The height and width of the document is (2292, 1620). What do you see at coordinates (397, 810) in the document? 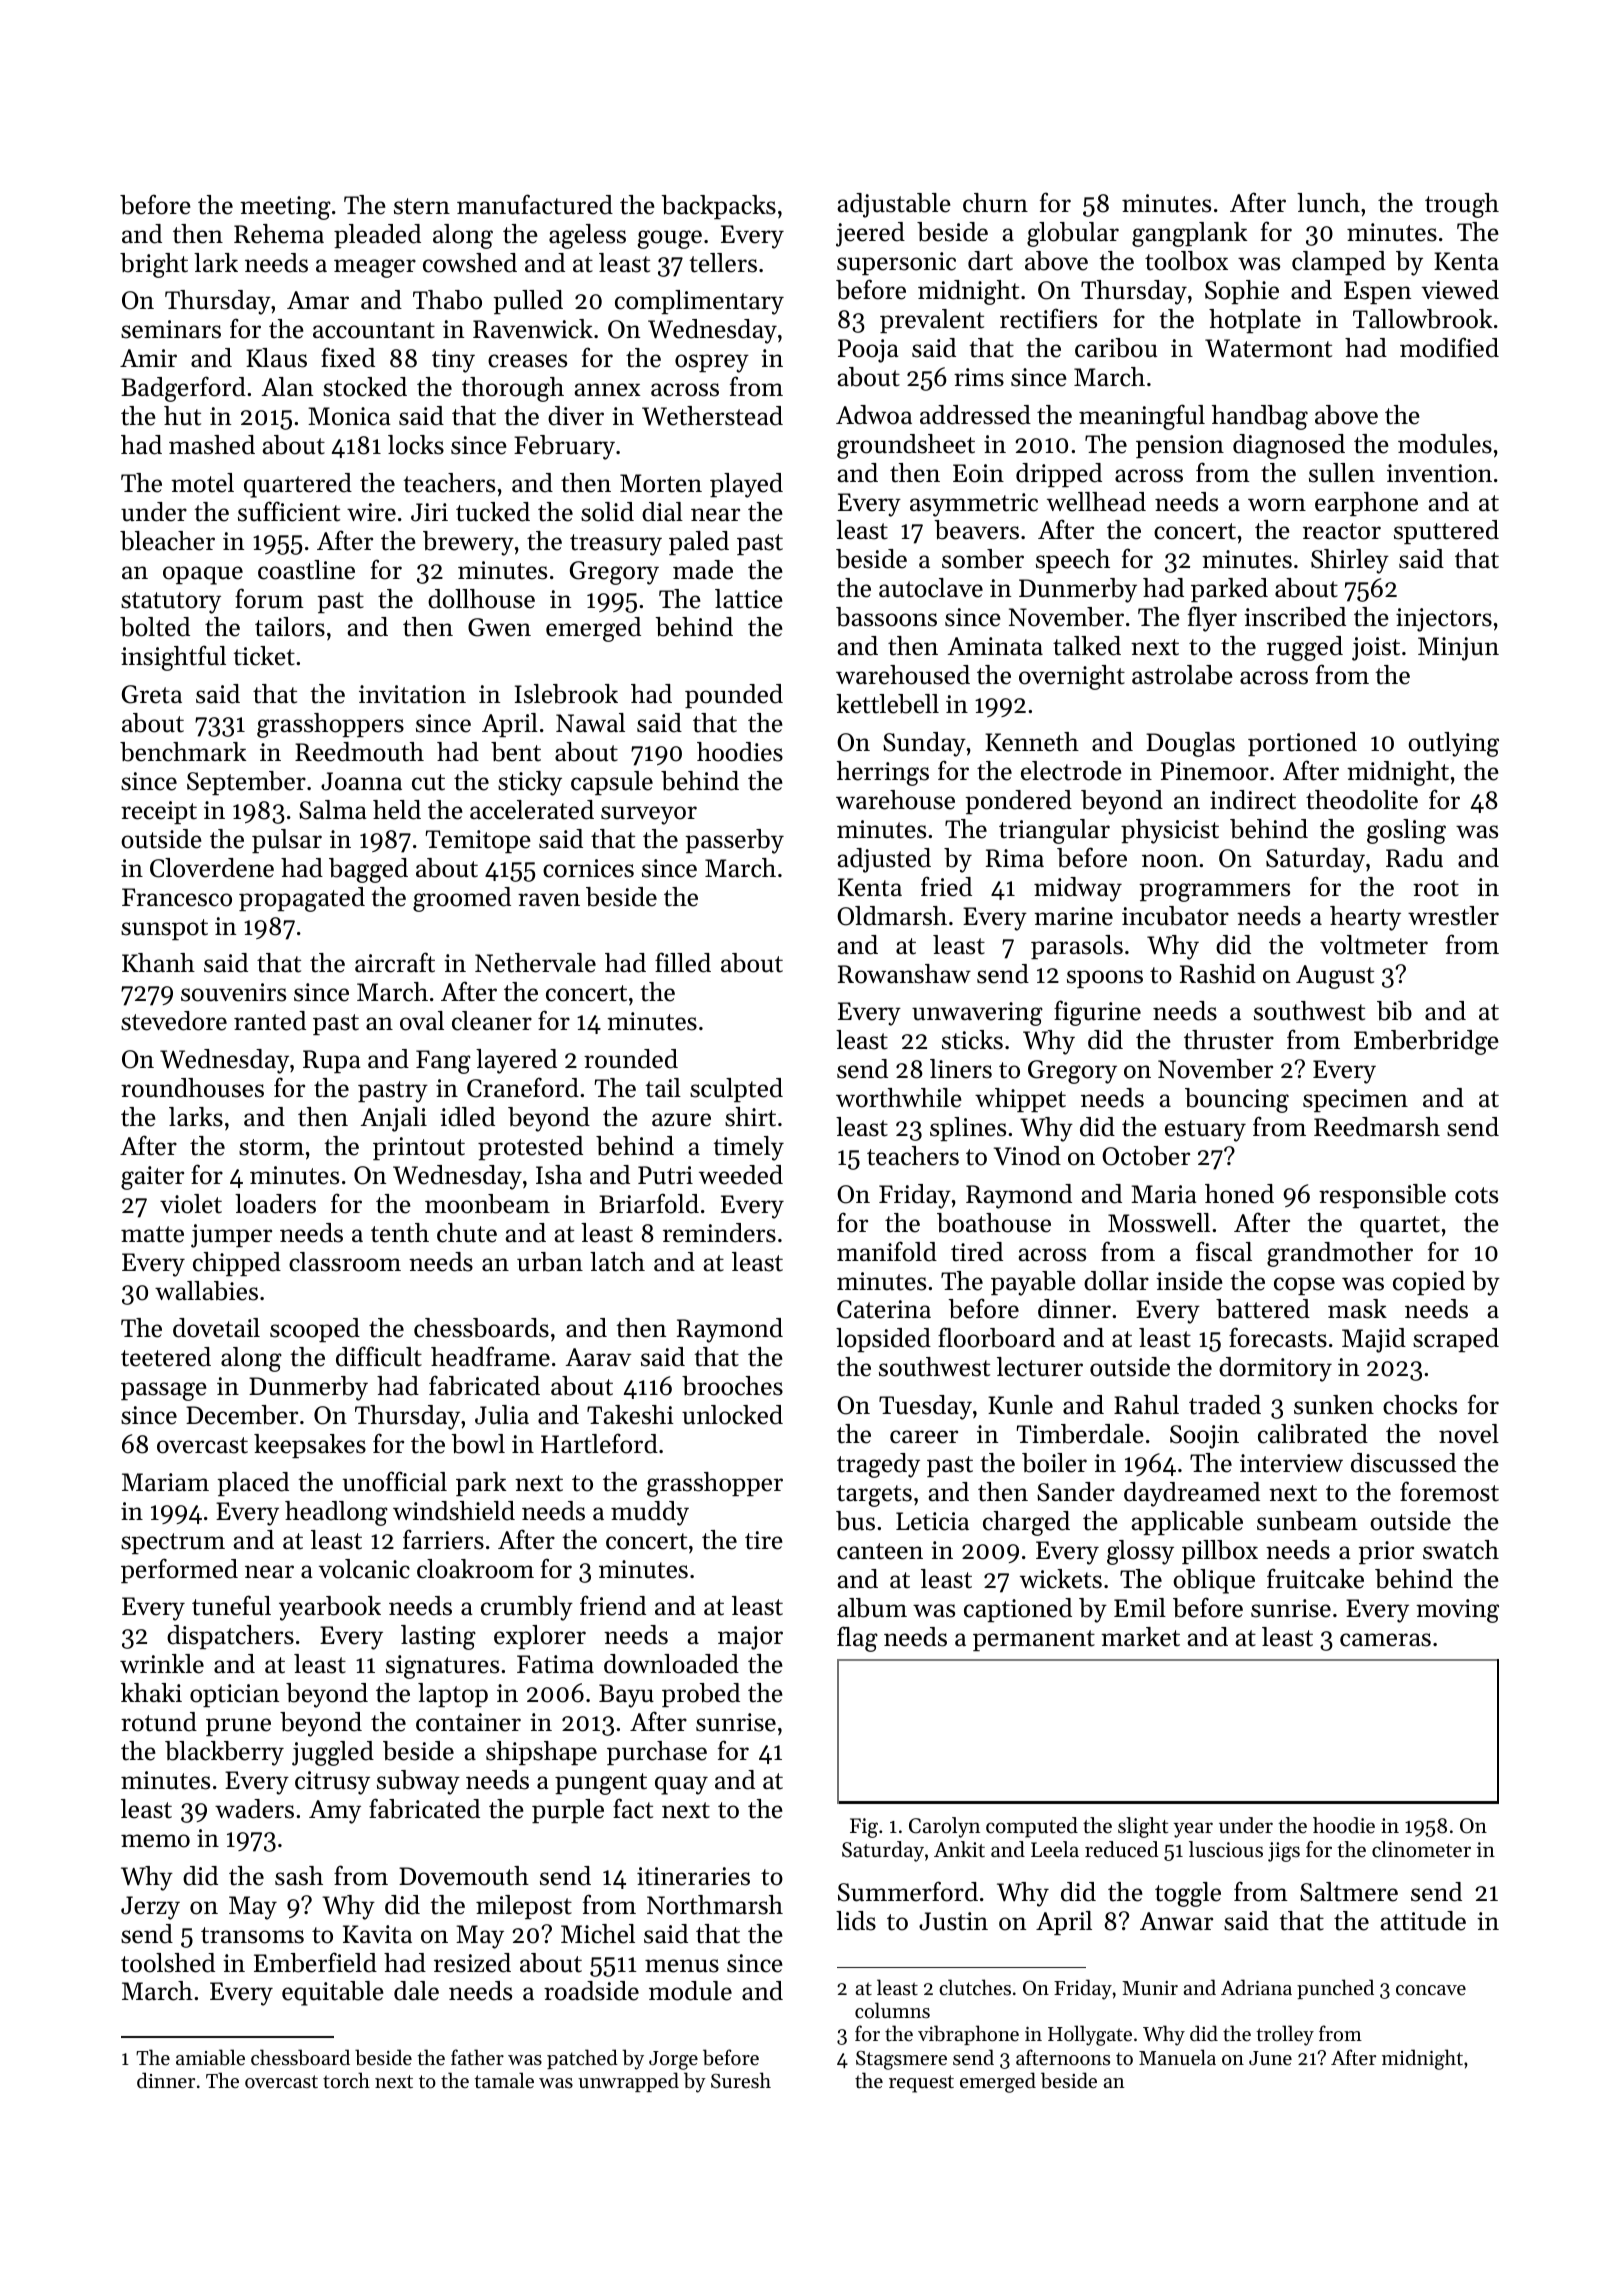
I see `held` at bounding box center [397, 810].
